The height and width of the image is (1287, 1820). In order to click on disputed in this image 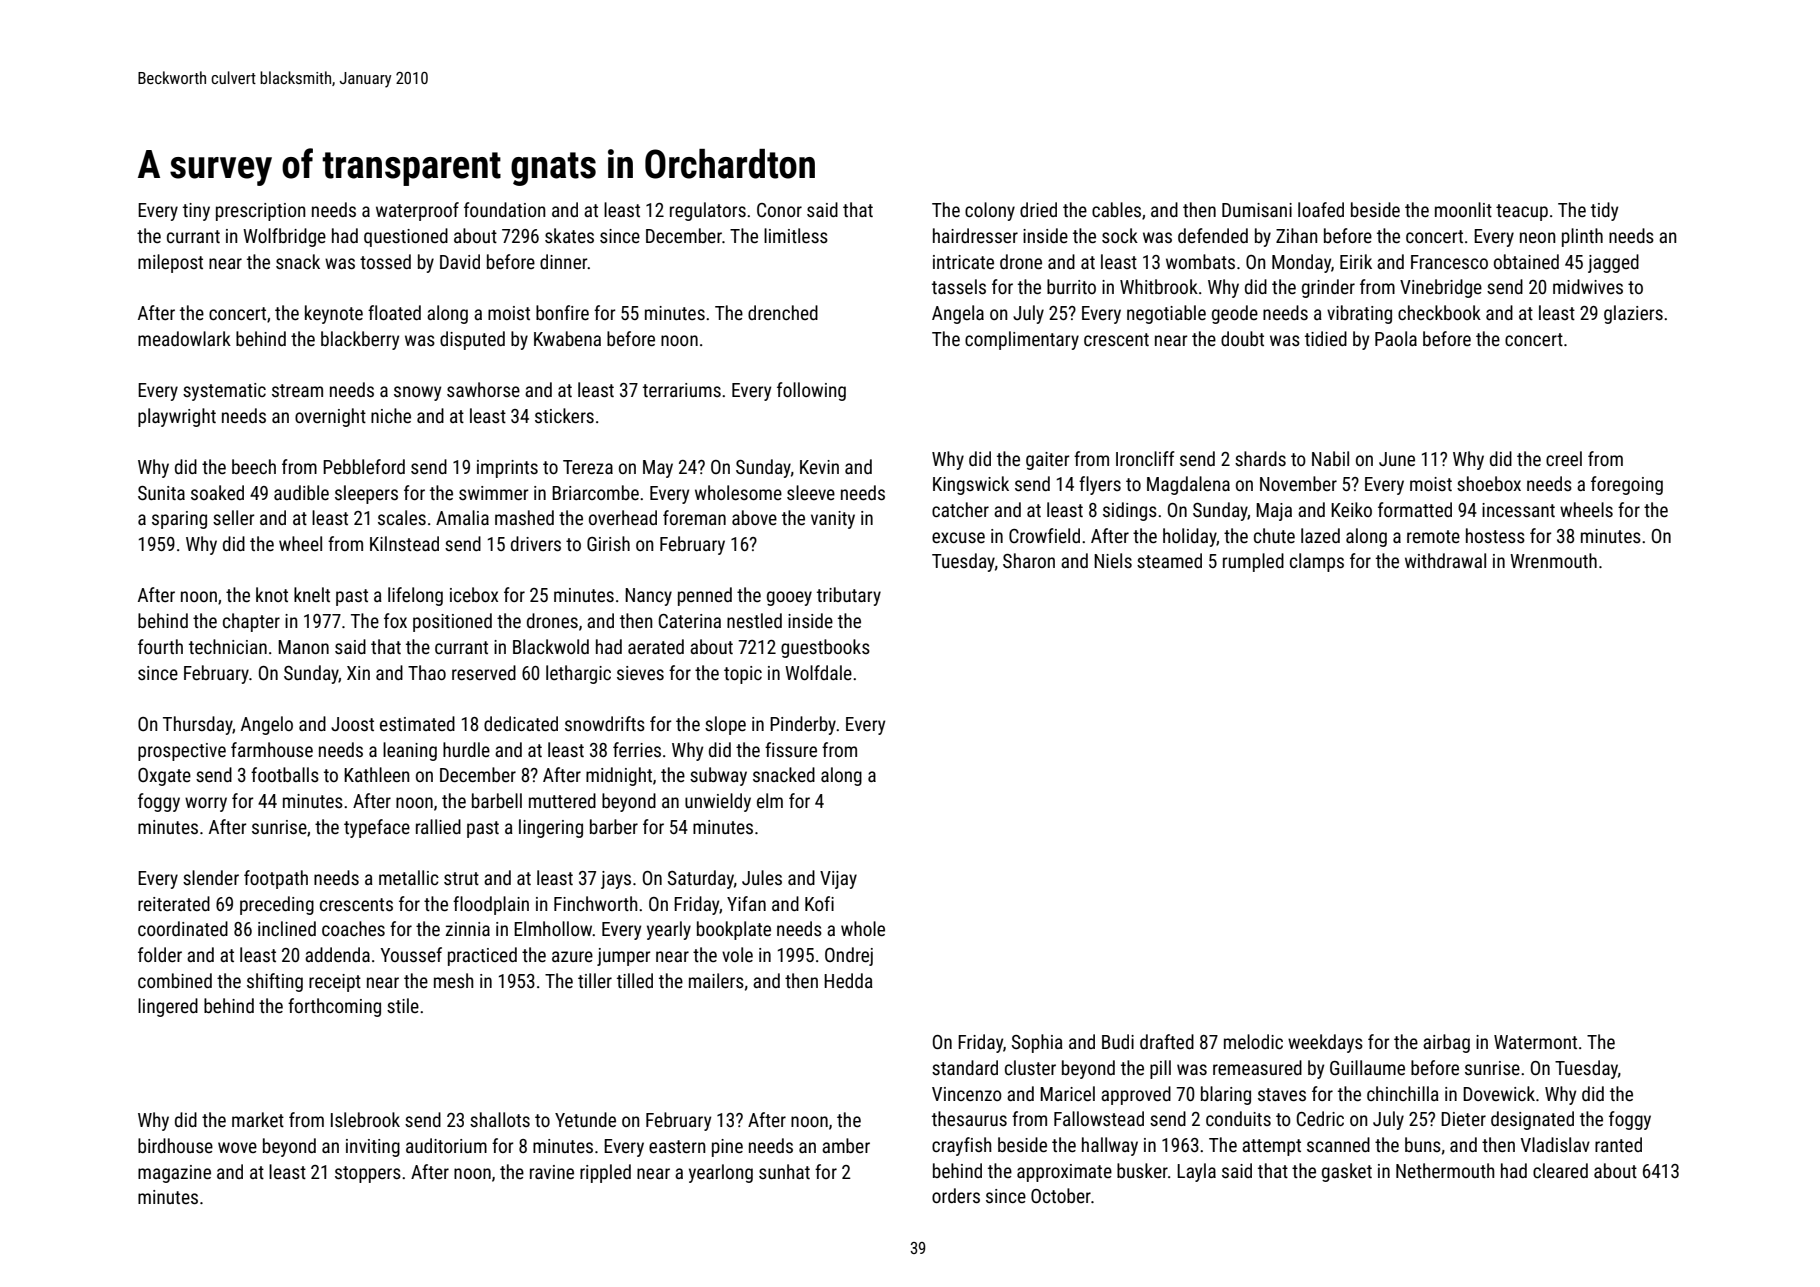, I will do `click(472, 340)`.
